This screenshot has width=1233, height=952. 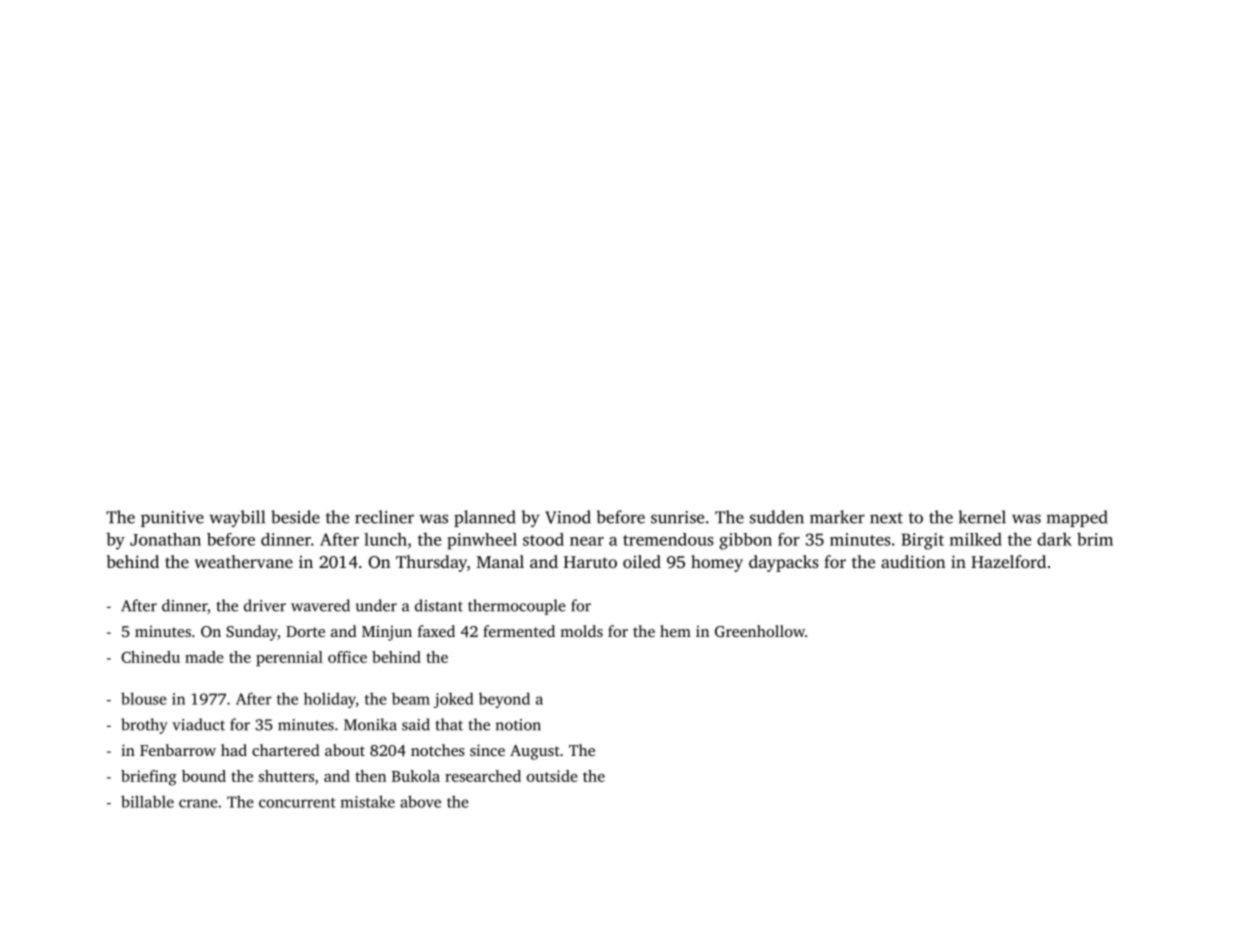 What do you see at coordinates (552, 776) in the screenshot?
I see `outside` at bounding box center [552, 776].
